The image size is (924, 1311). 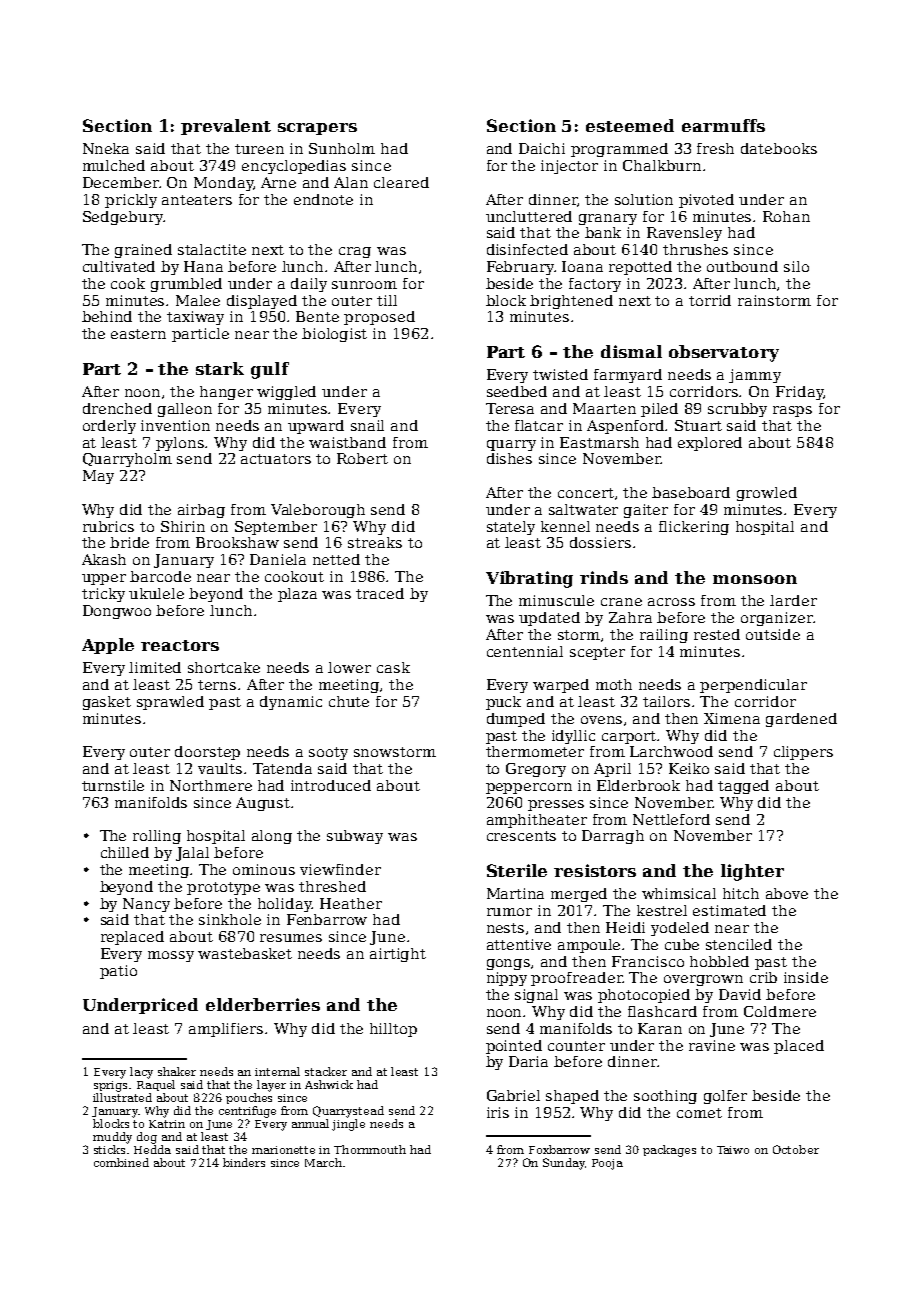 What do you see at coordinates (779, 148) in the screenshot?
I see `datebooks` at bounding box center [779, 148].
